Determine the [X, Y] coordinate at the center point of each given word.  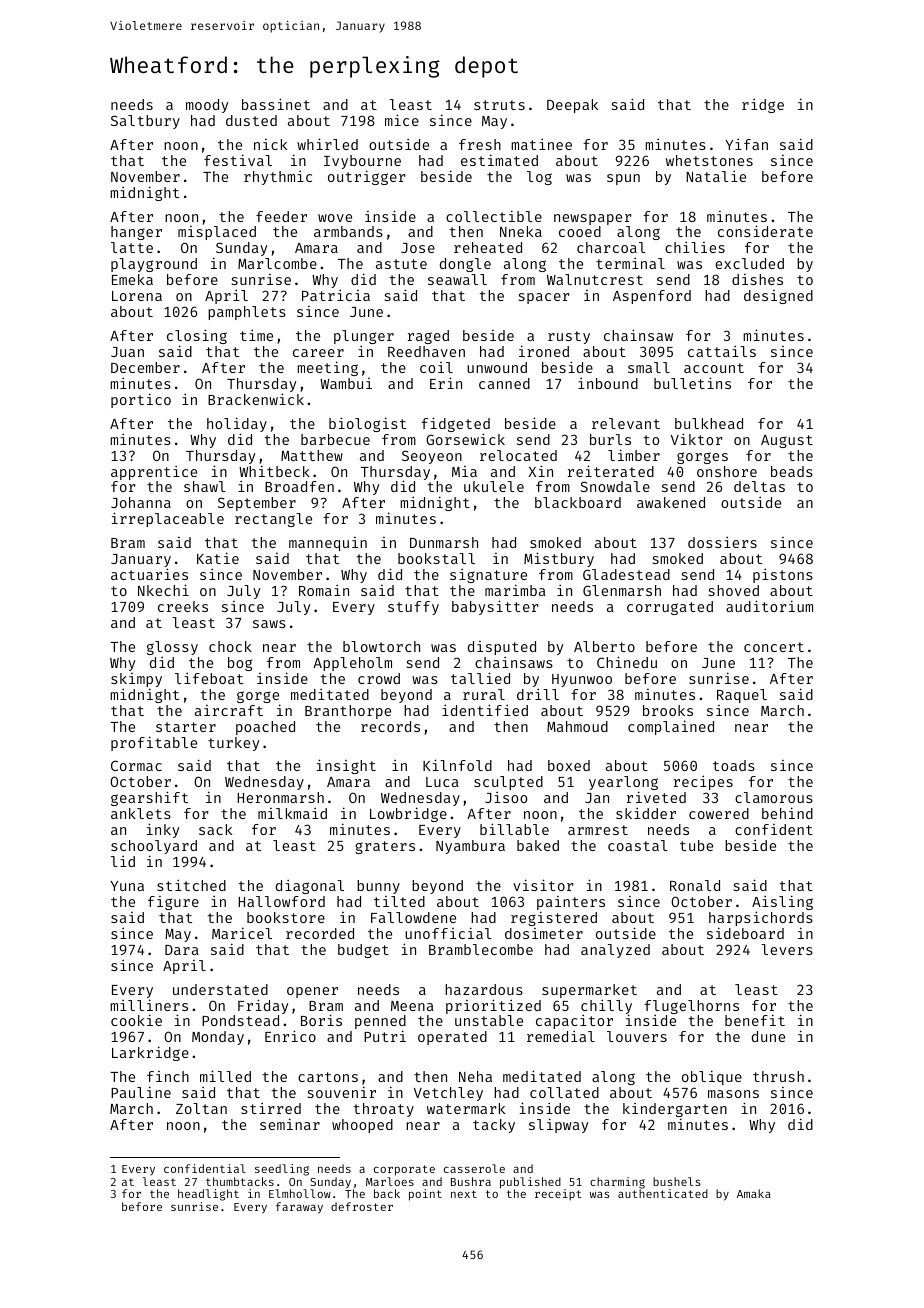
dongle [465, 265]
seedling [282, 1170]
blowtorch [381, 646]
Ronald [695, 885]
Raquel [742, 696]
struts [499, 105]
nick [270, 144]
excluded [749, 263]
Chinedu [627, 662]
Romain [324, 590]
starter [186, 727]
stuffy [413, 608]
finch [168, 1076]
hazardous [484, 989]
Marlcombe [277, 263]
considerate [765, 231]
